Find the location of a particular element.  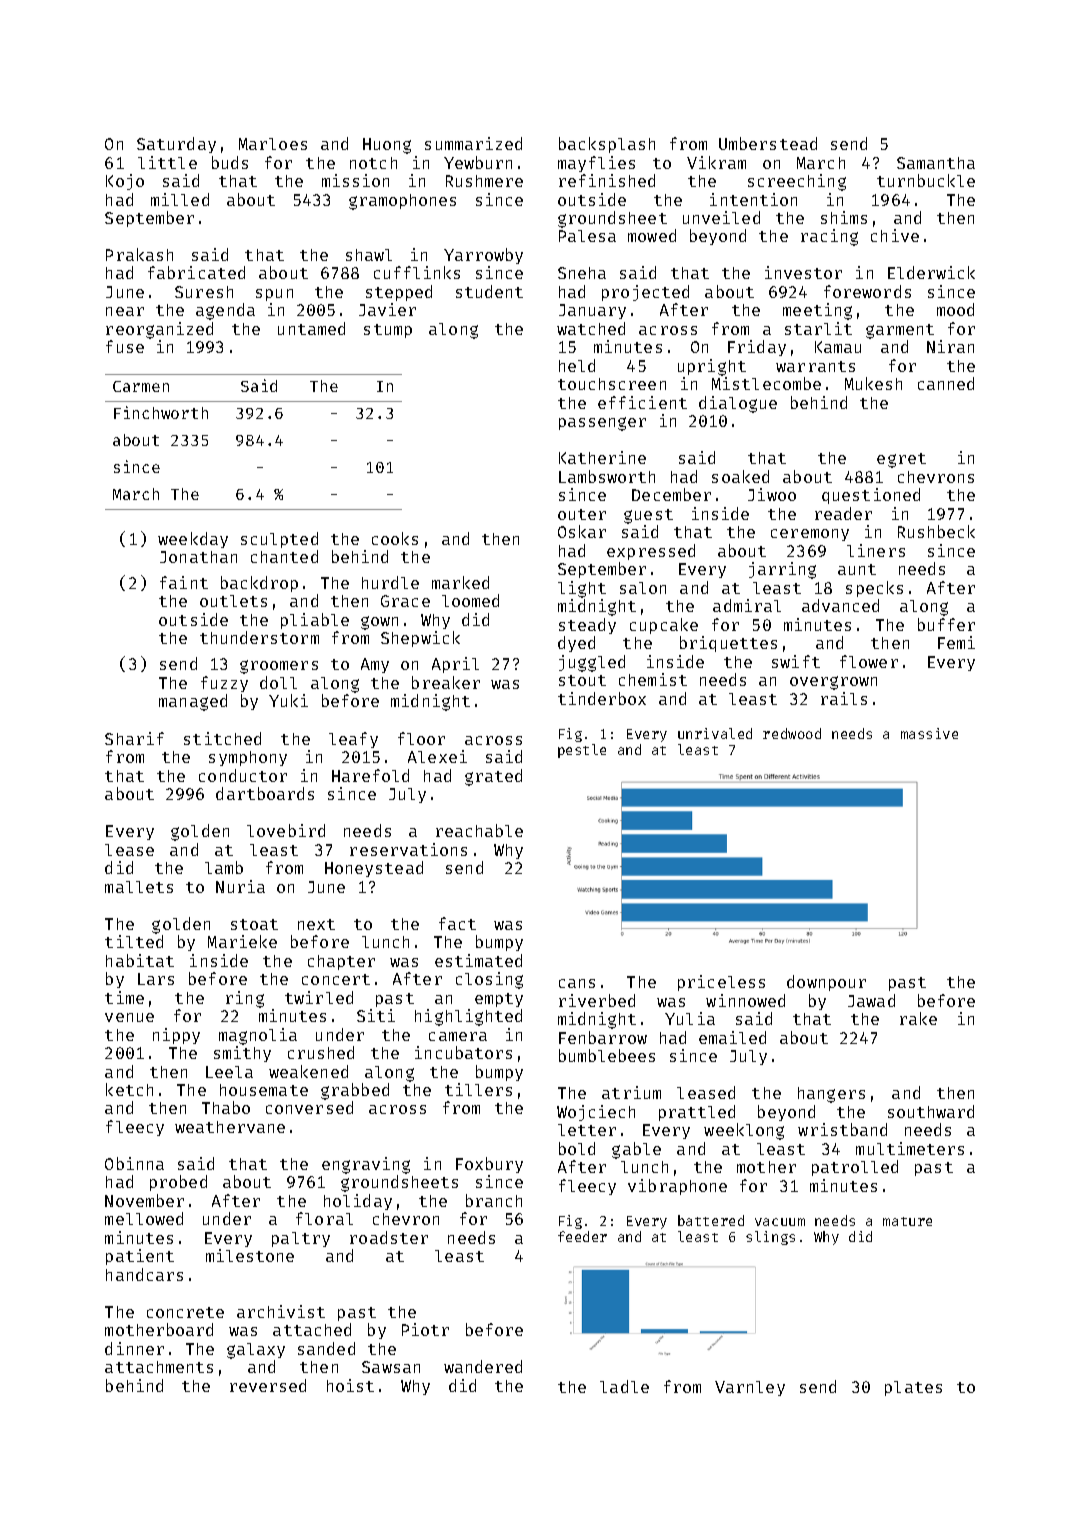

reservations is located at coordinates (408, 849).
